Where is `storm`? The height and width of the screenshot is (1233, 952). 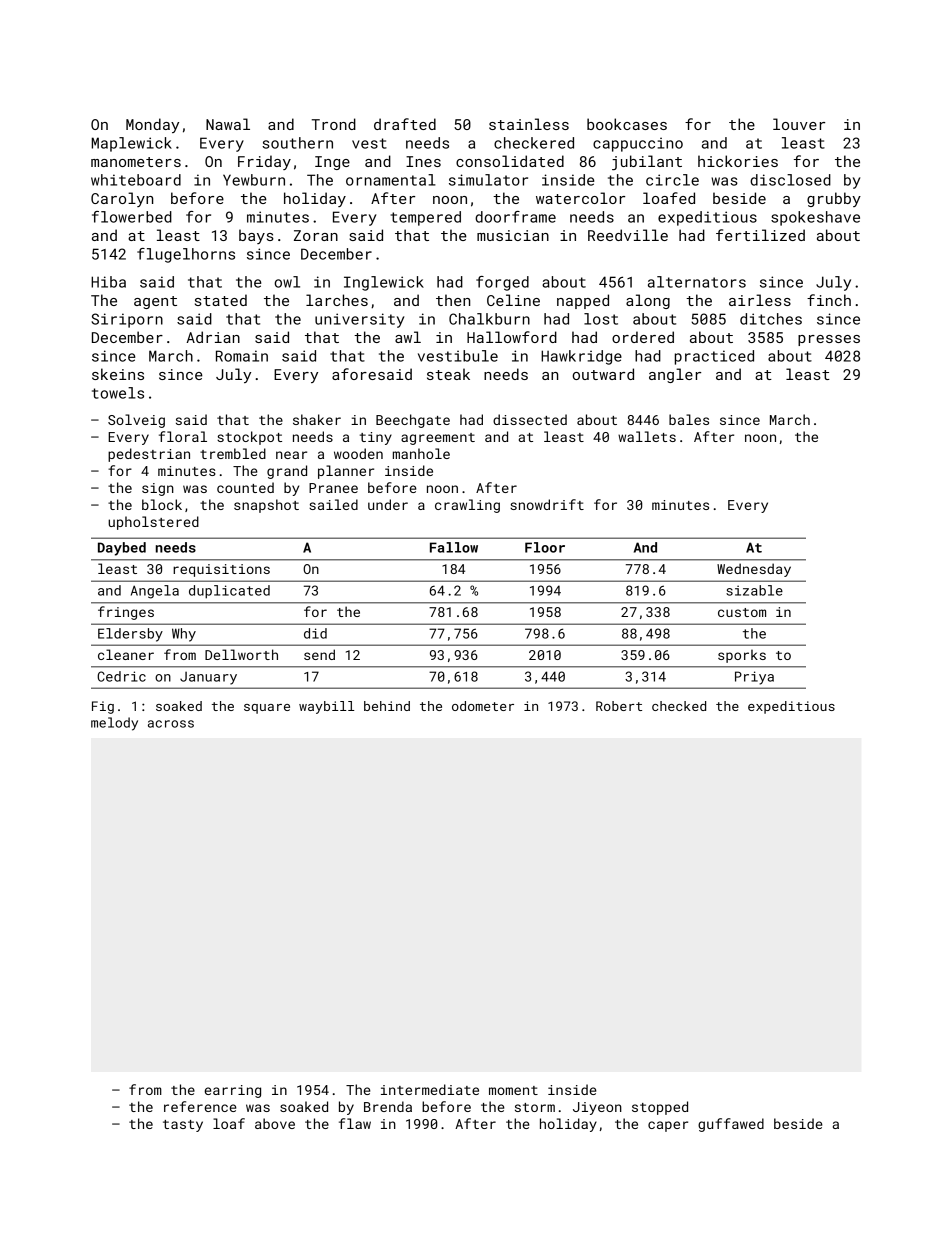 storm is located at coordinates (535, 1107).
